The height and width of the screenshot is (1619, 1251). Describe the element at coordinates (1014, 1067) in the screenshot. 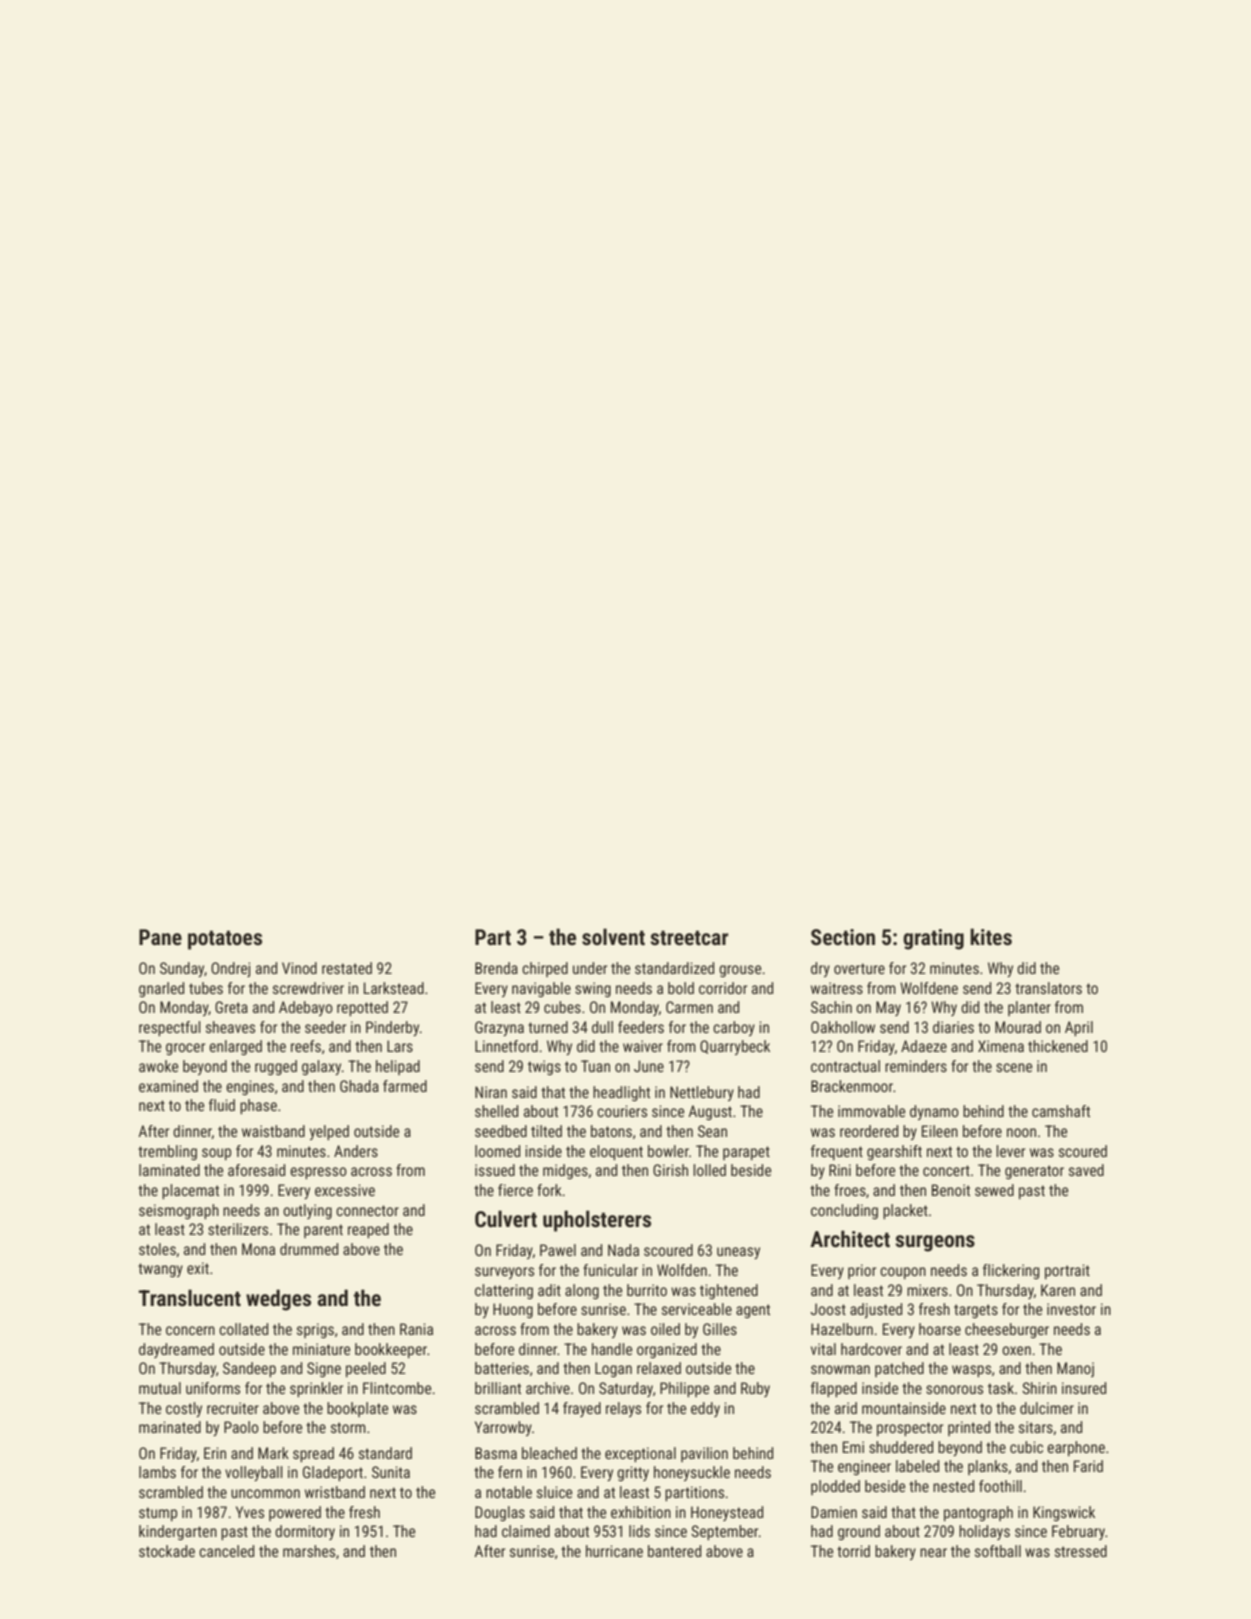

I see `scene` at that location.
